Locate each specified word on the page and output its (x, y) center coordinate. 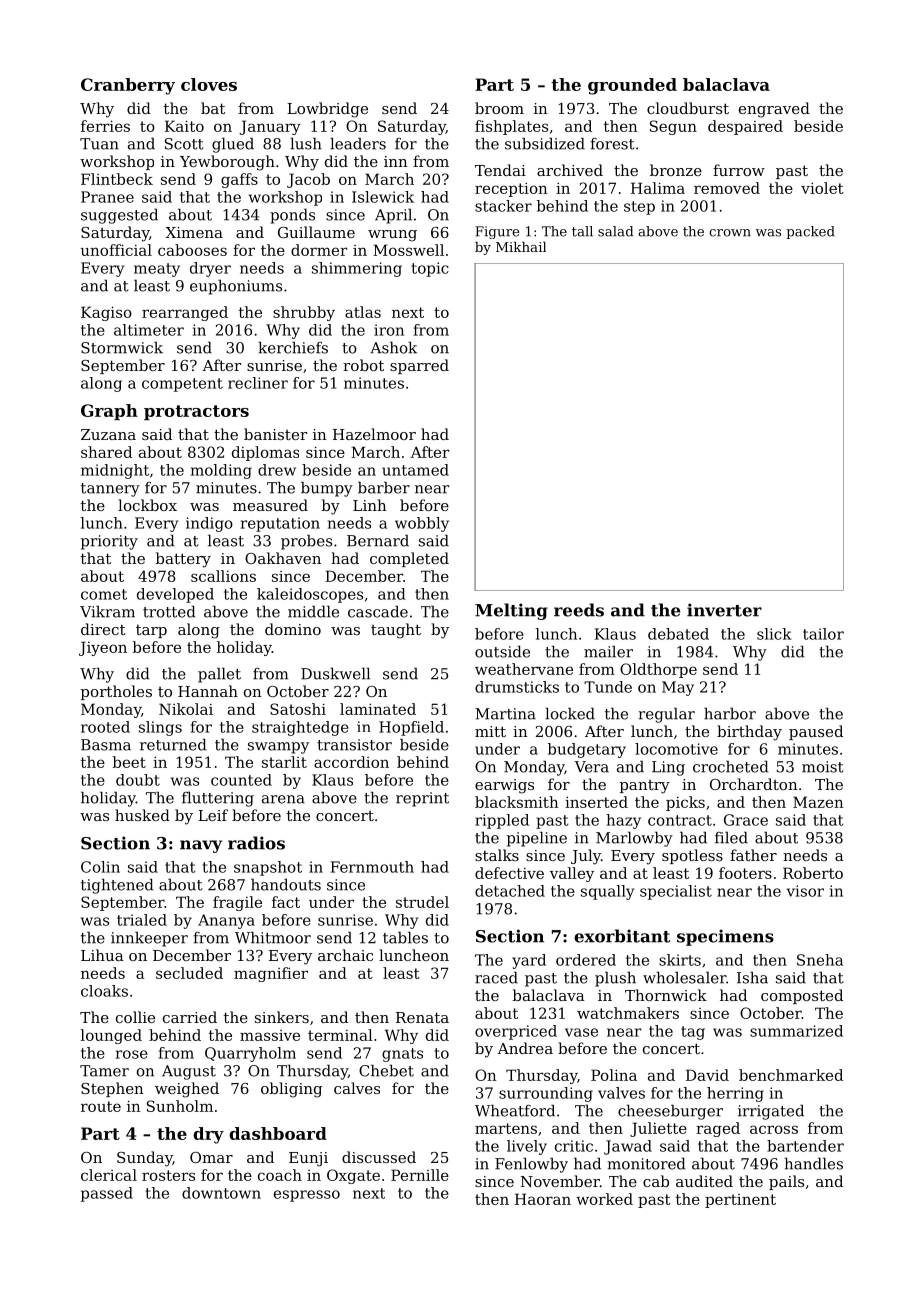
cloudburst (688, 108)
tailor (823, 634)
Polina (614, 1075)
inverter (724, 610)
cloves (209, 84)
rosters (168, 1175)
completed (409, 559)
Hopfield (411, 728)
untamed (415, 470)
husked (142, 815)
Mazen (818, 802)
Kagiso (106, 313)
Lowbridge (327, 110)
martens (506, 1128)
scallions (223, 576)
